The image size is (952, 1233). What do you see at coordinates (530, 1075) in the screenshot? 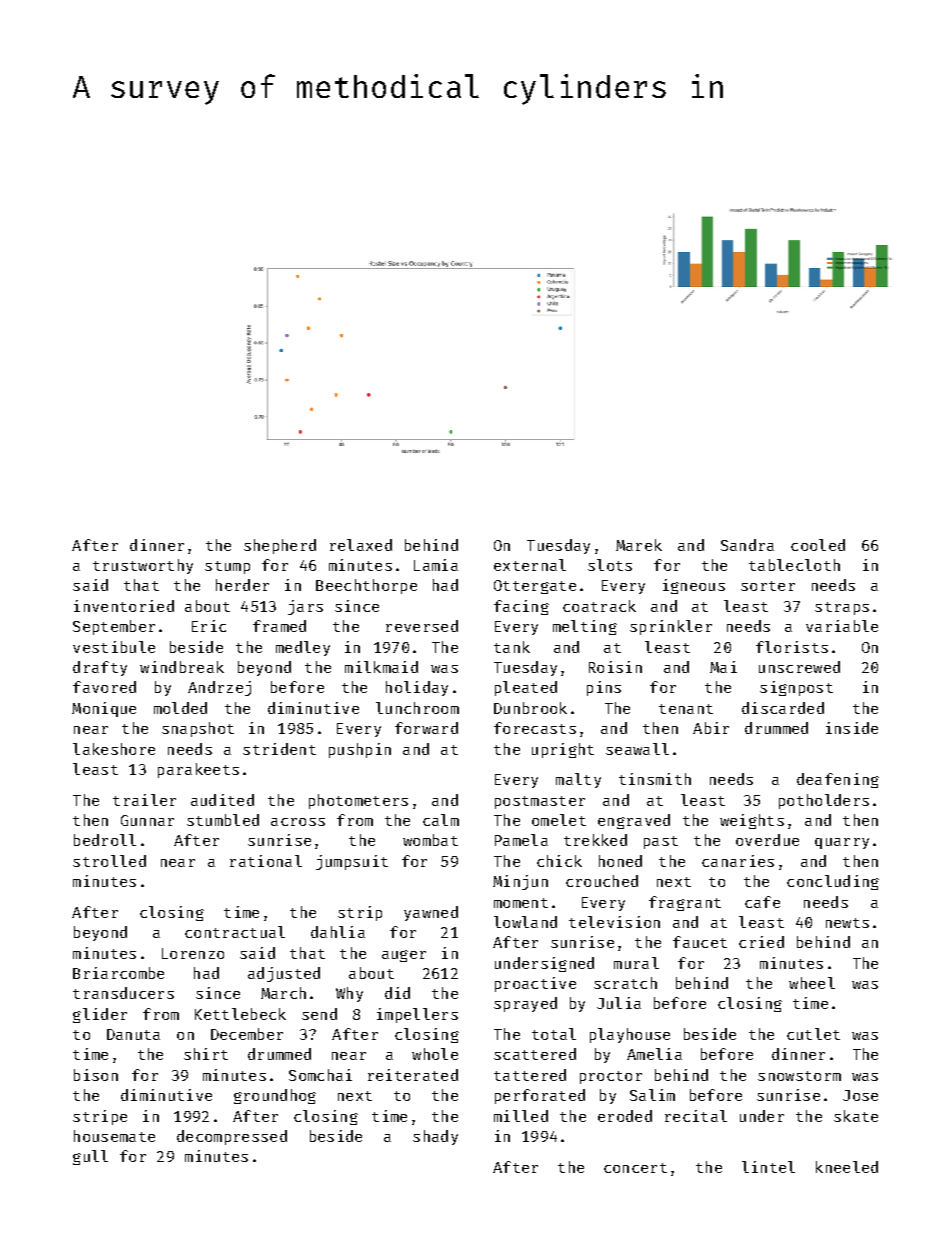
I see `tattered` at bounding box center [530, 1075].
